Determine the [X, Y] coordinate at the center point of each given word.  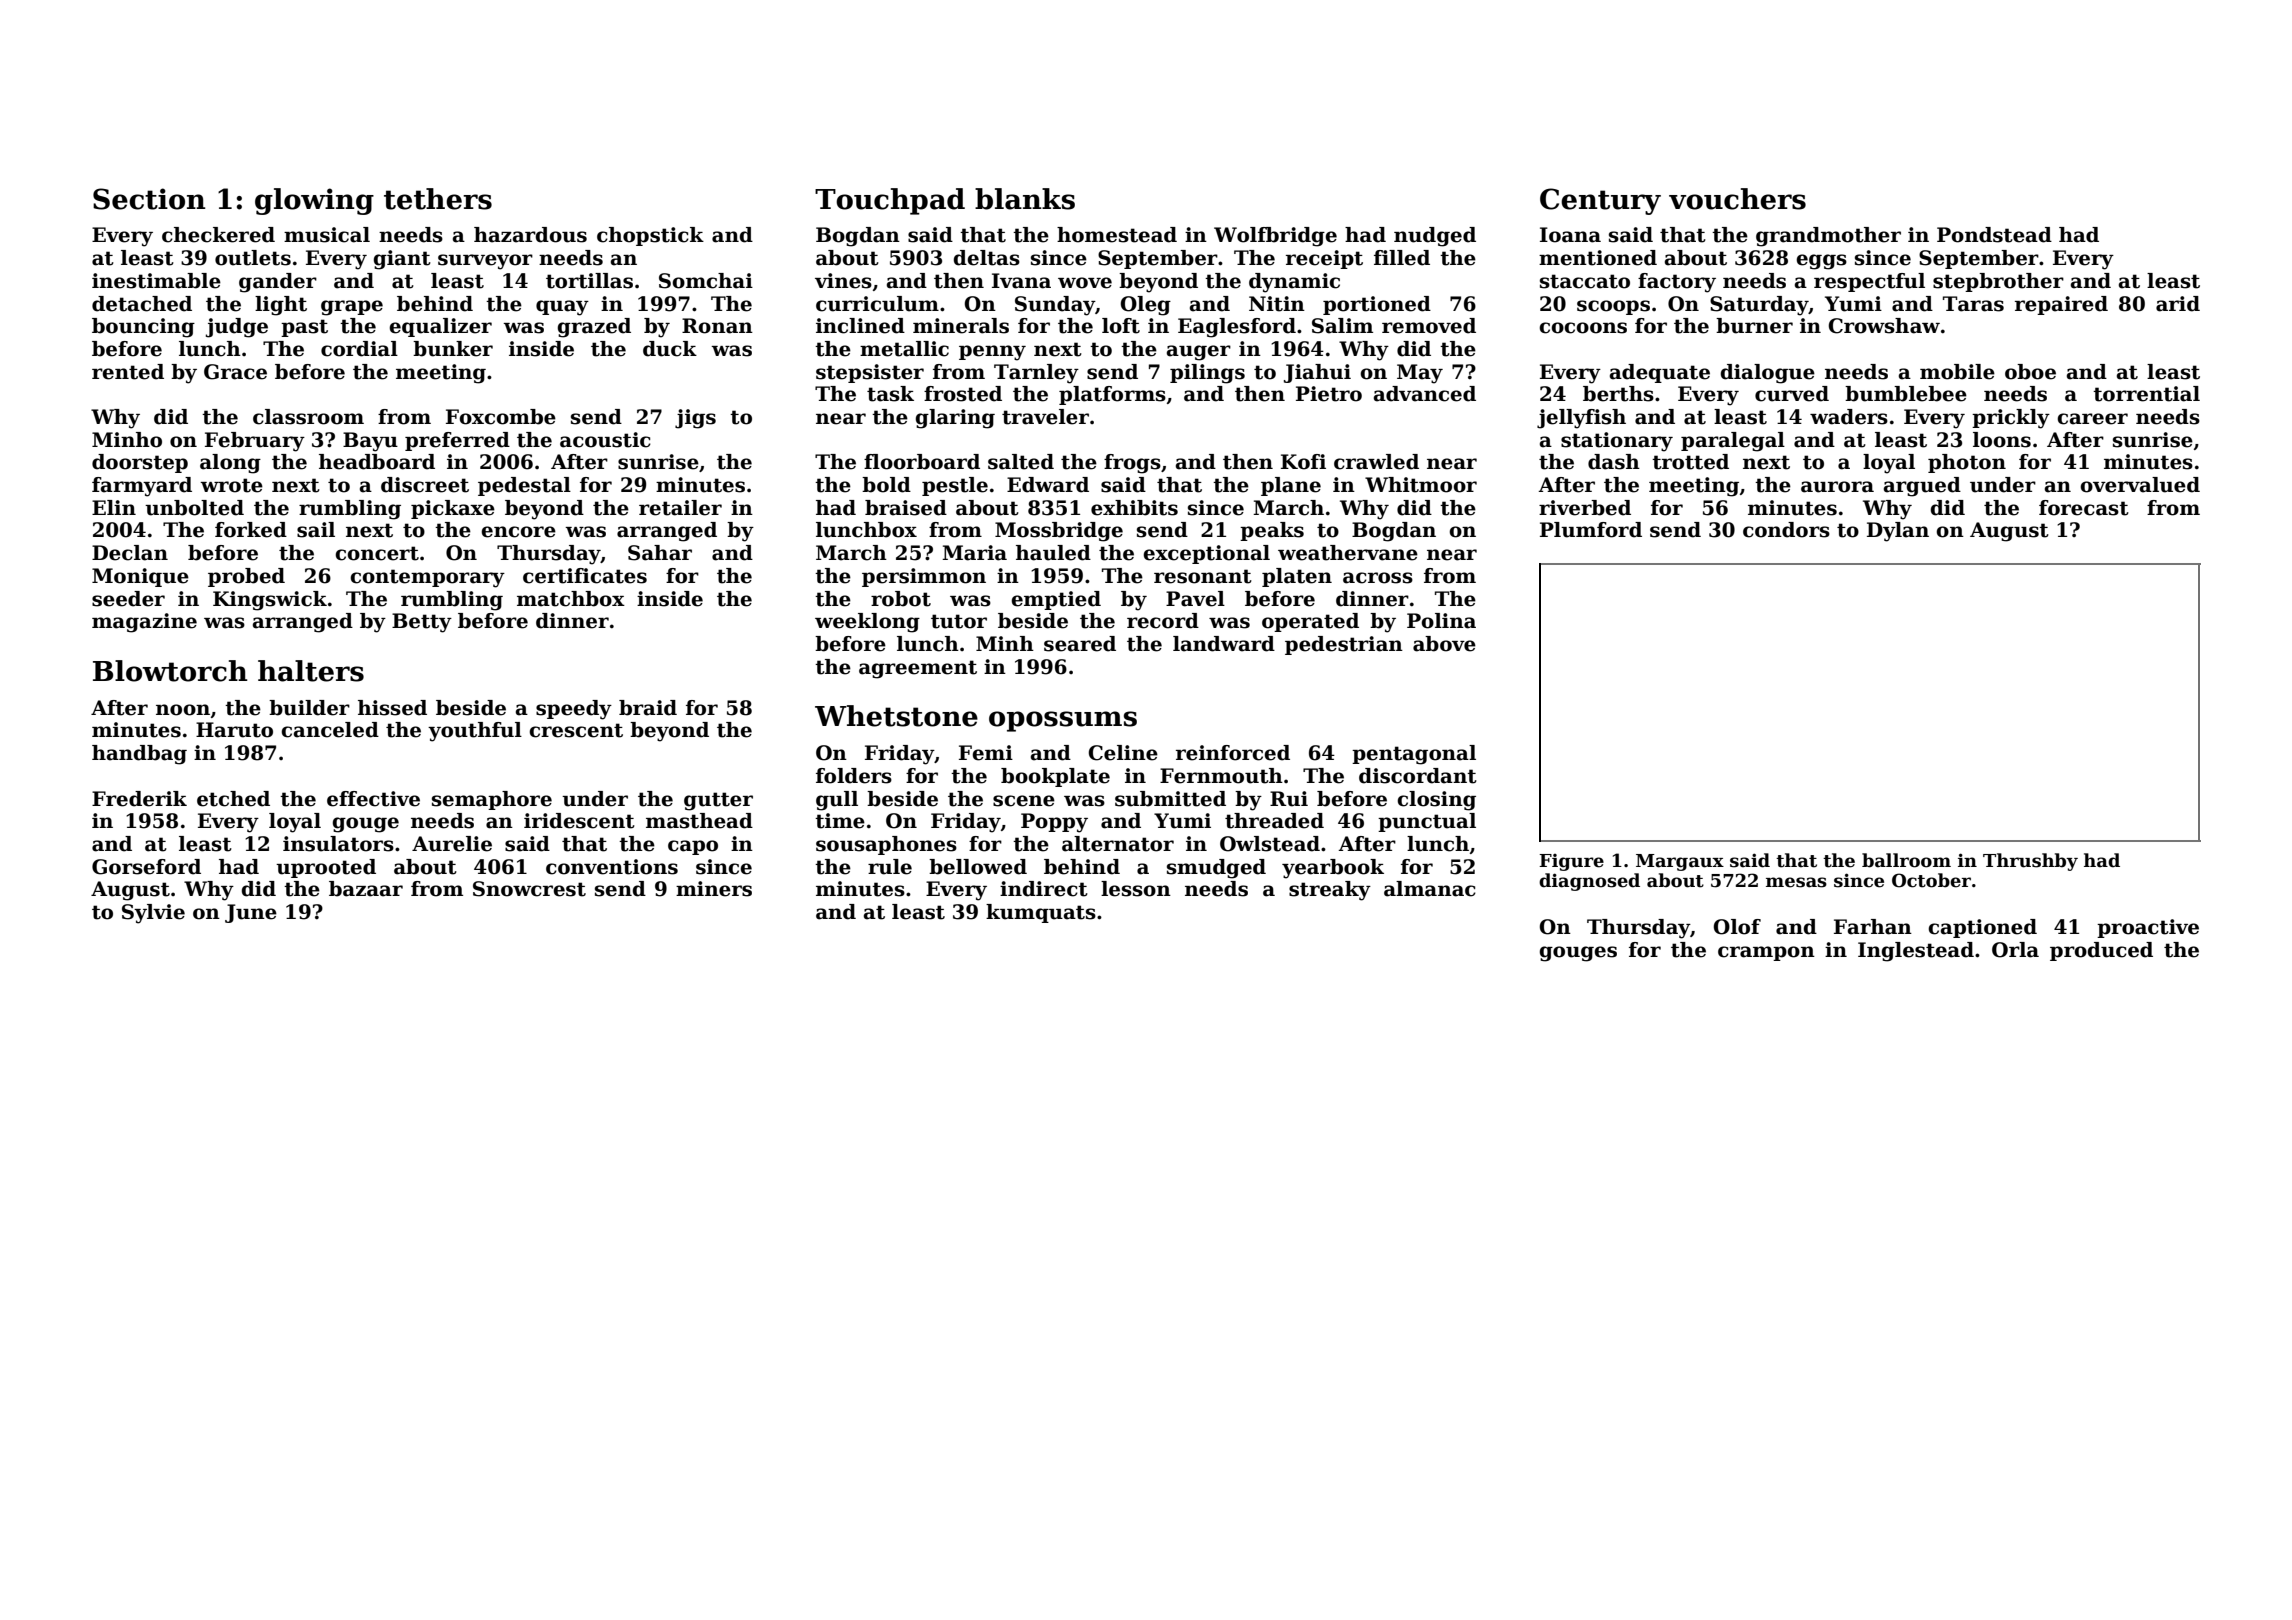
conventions [612, 867]
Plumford [1591, 530]
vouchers [1737, 199]
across [1378, 578]
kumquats [1041, 913]
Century [1600, 201]
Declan [130, 553]
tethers [438, 199]
